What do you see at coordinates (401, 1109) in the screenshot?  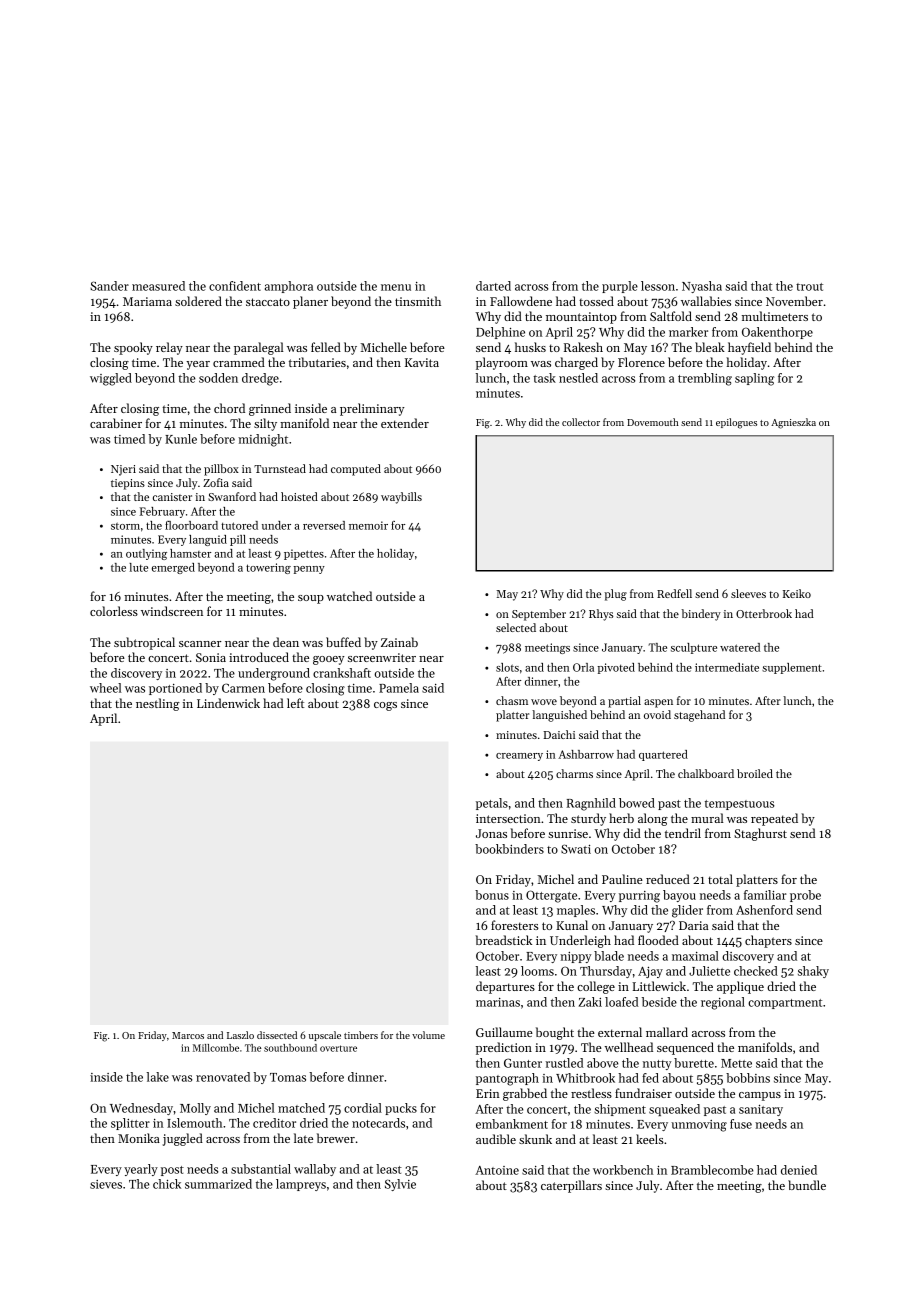 I see `pucks` at bounding box center [401, 1109].
